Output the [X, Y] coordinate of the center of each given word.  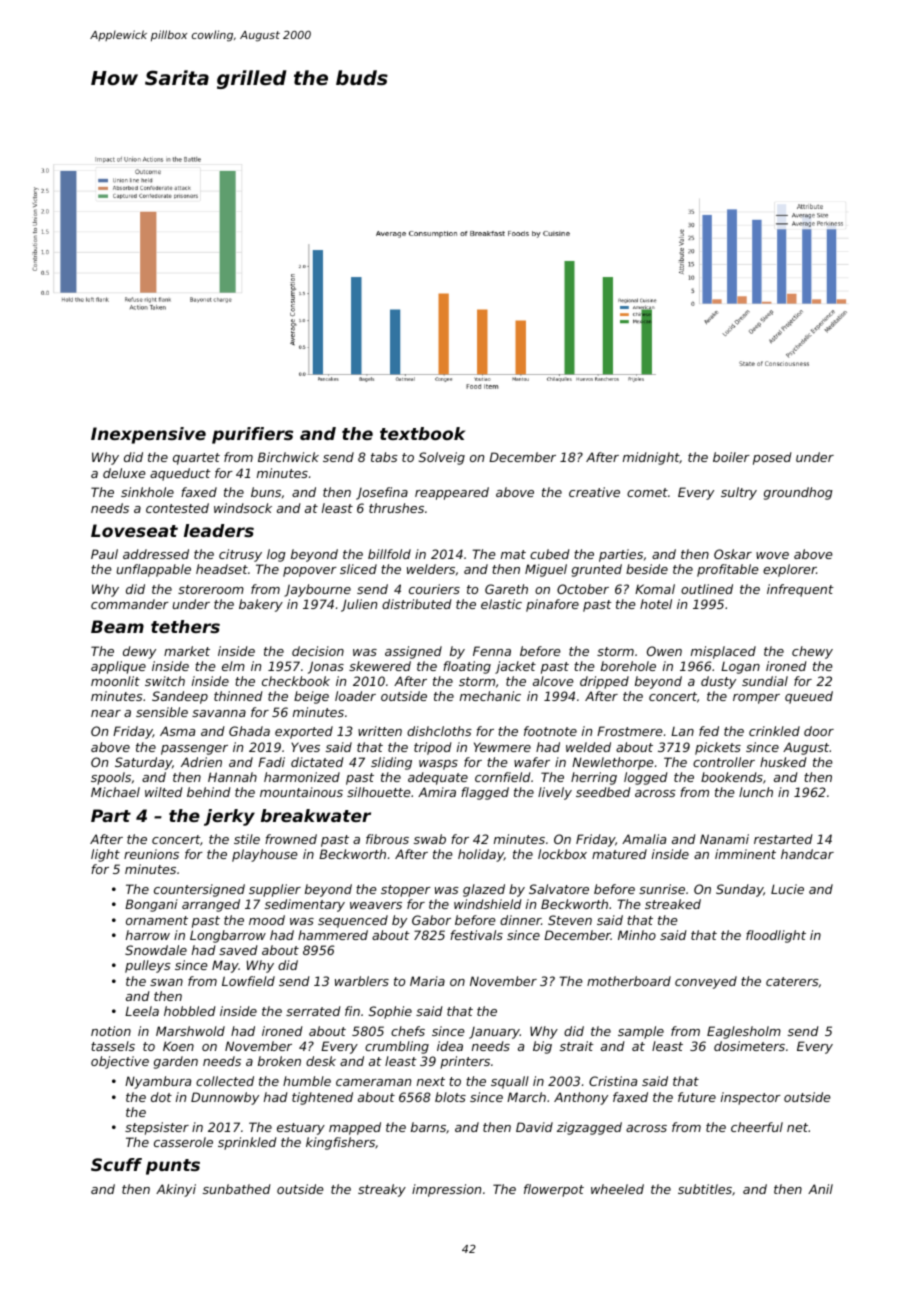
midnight [651, 458]
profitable [728, 570]
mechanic [490, 696]
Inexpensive [148, 435]
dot [161, 1097]
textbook [422, 433]
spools [111, 778]
